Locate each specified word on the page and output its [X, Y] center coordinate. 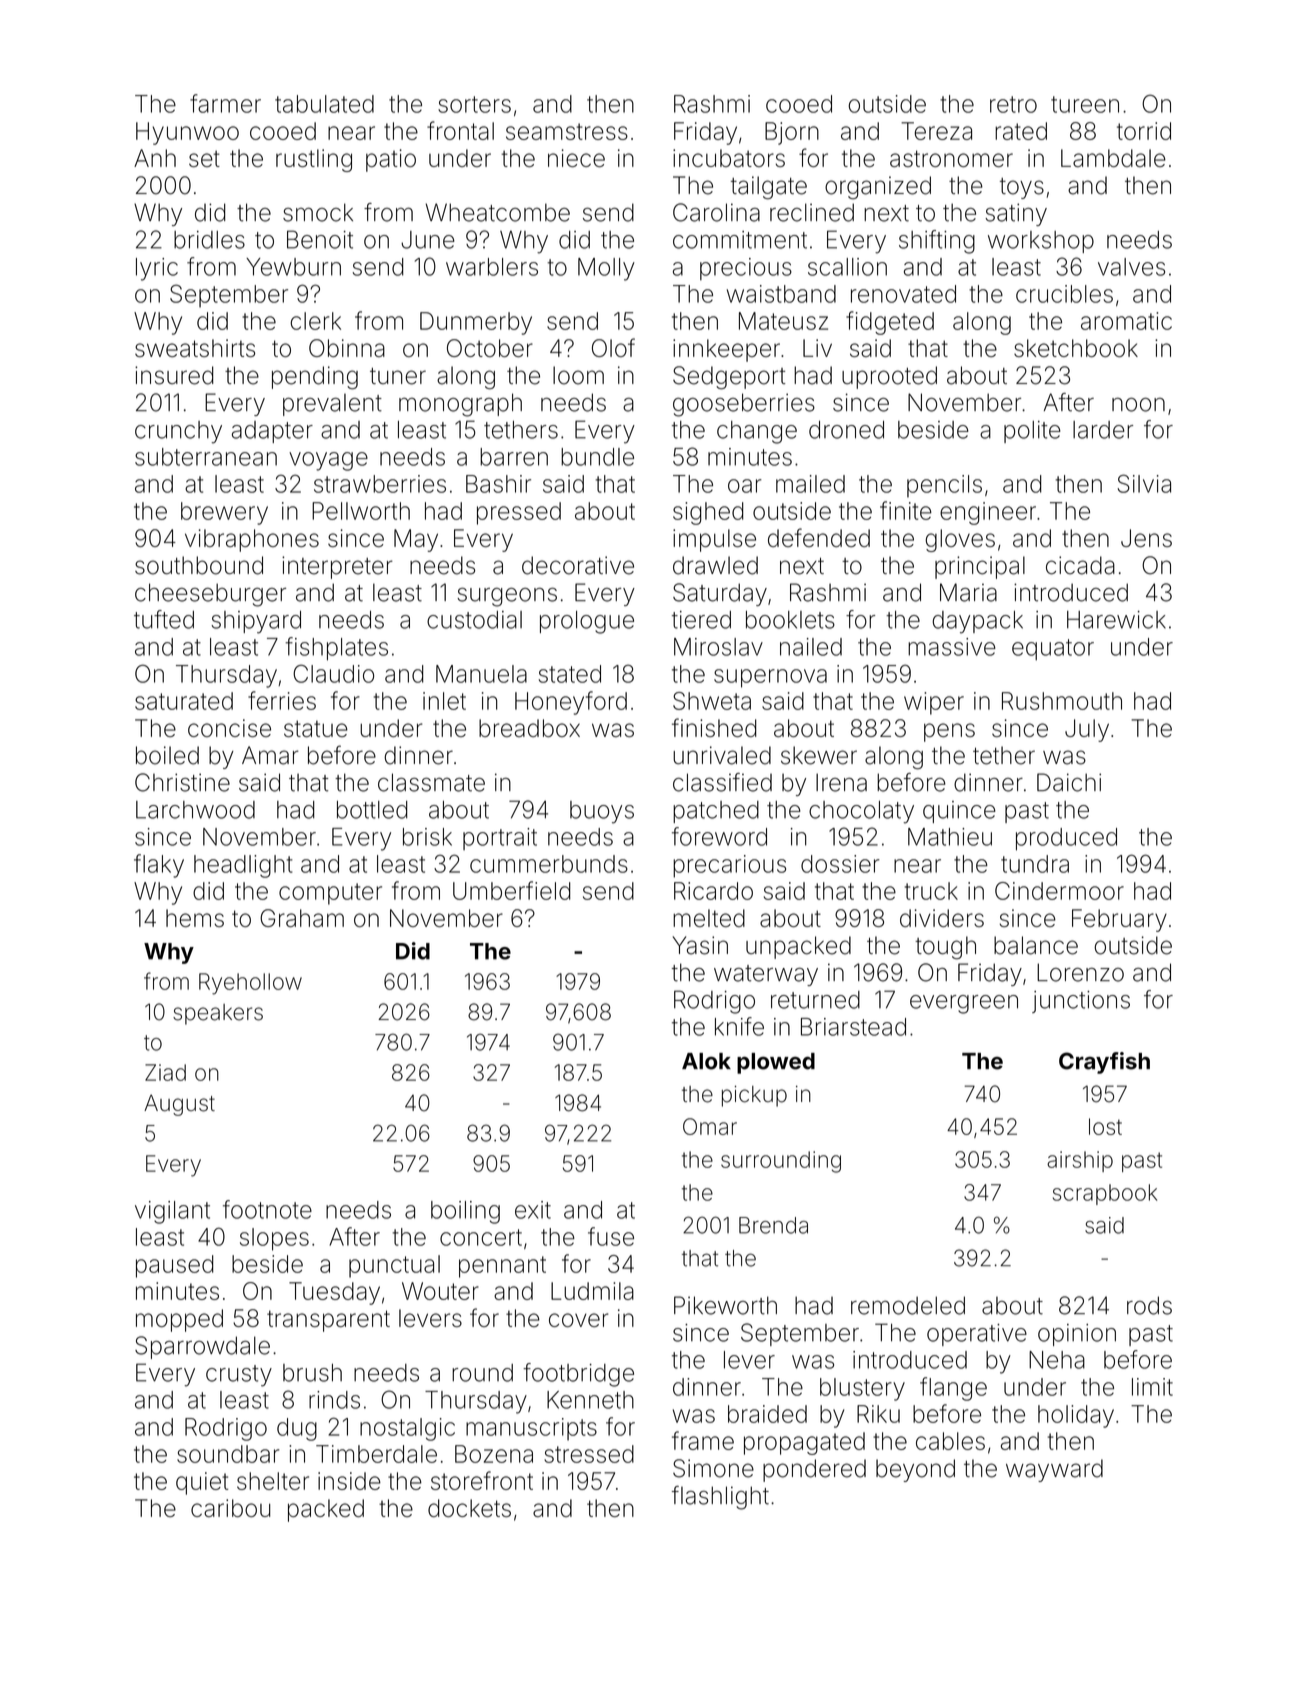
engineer [988, 513]
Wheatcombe [498, 212]
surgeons [507, 597]
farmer [225, 103]
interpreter [337, 567]
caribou [230, 1508]
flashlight [720, 1498]
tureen [1085, 104]
